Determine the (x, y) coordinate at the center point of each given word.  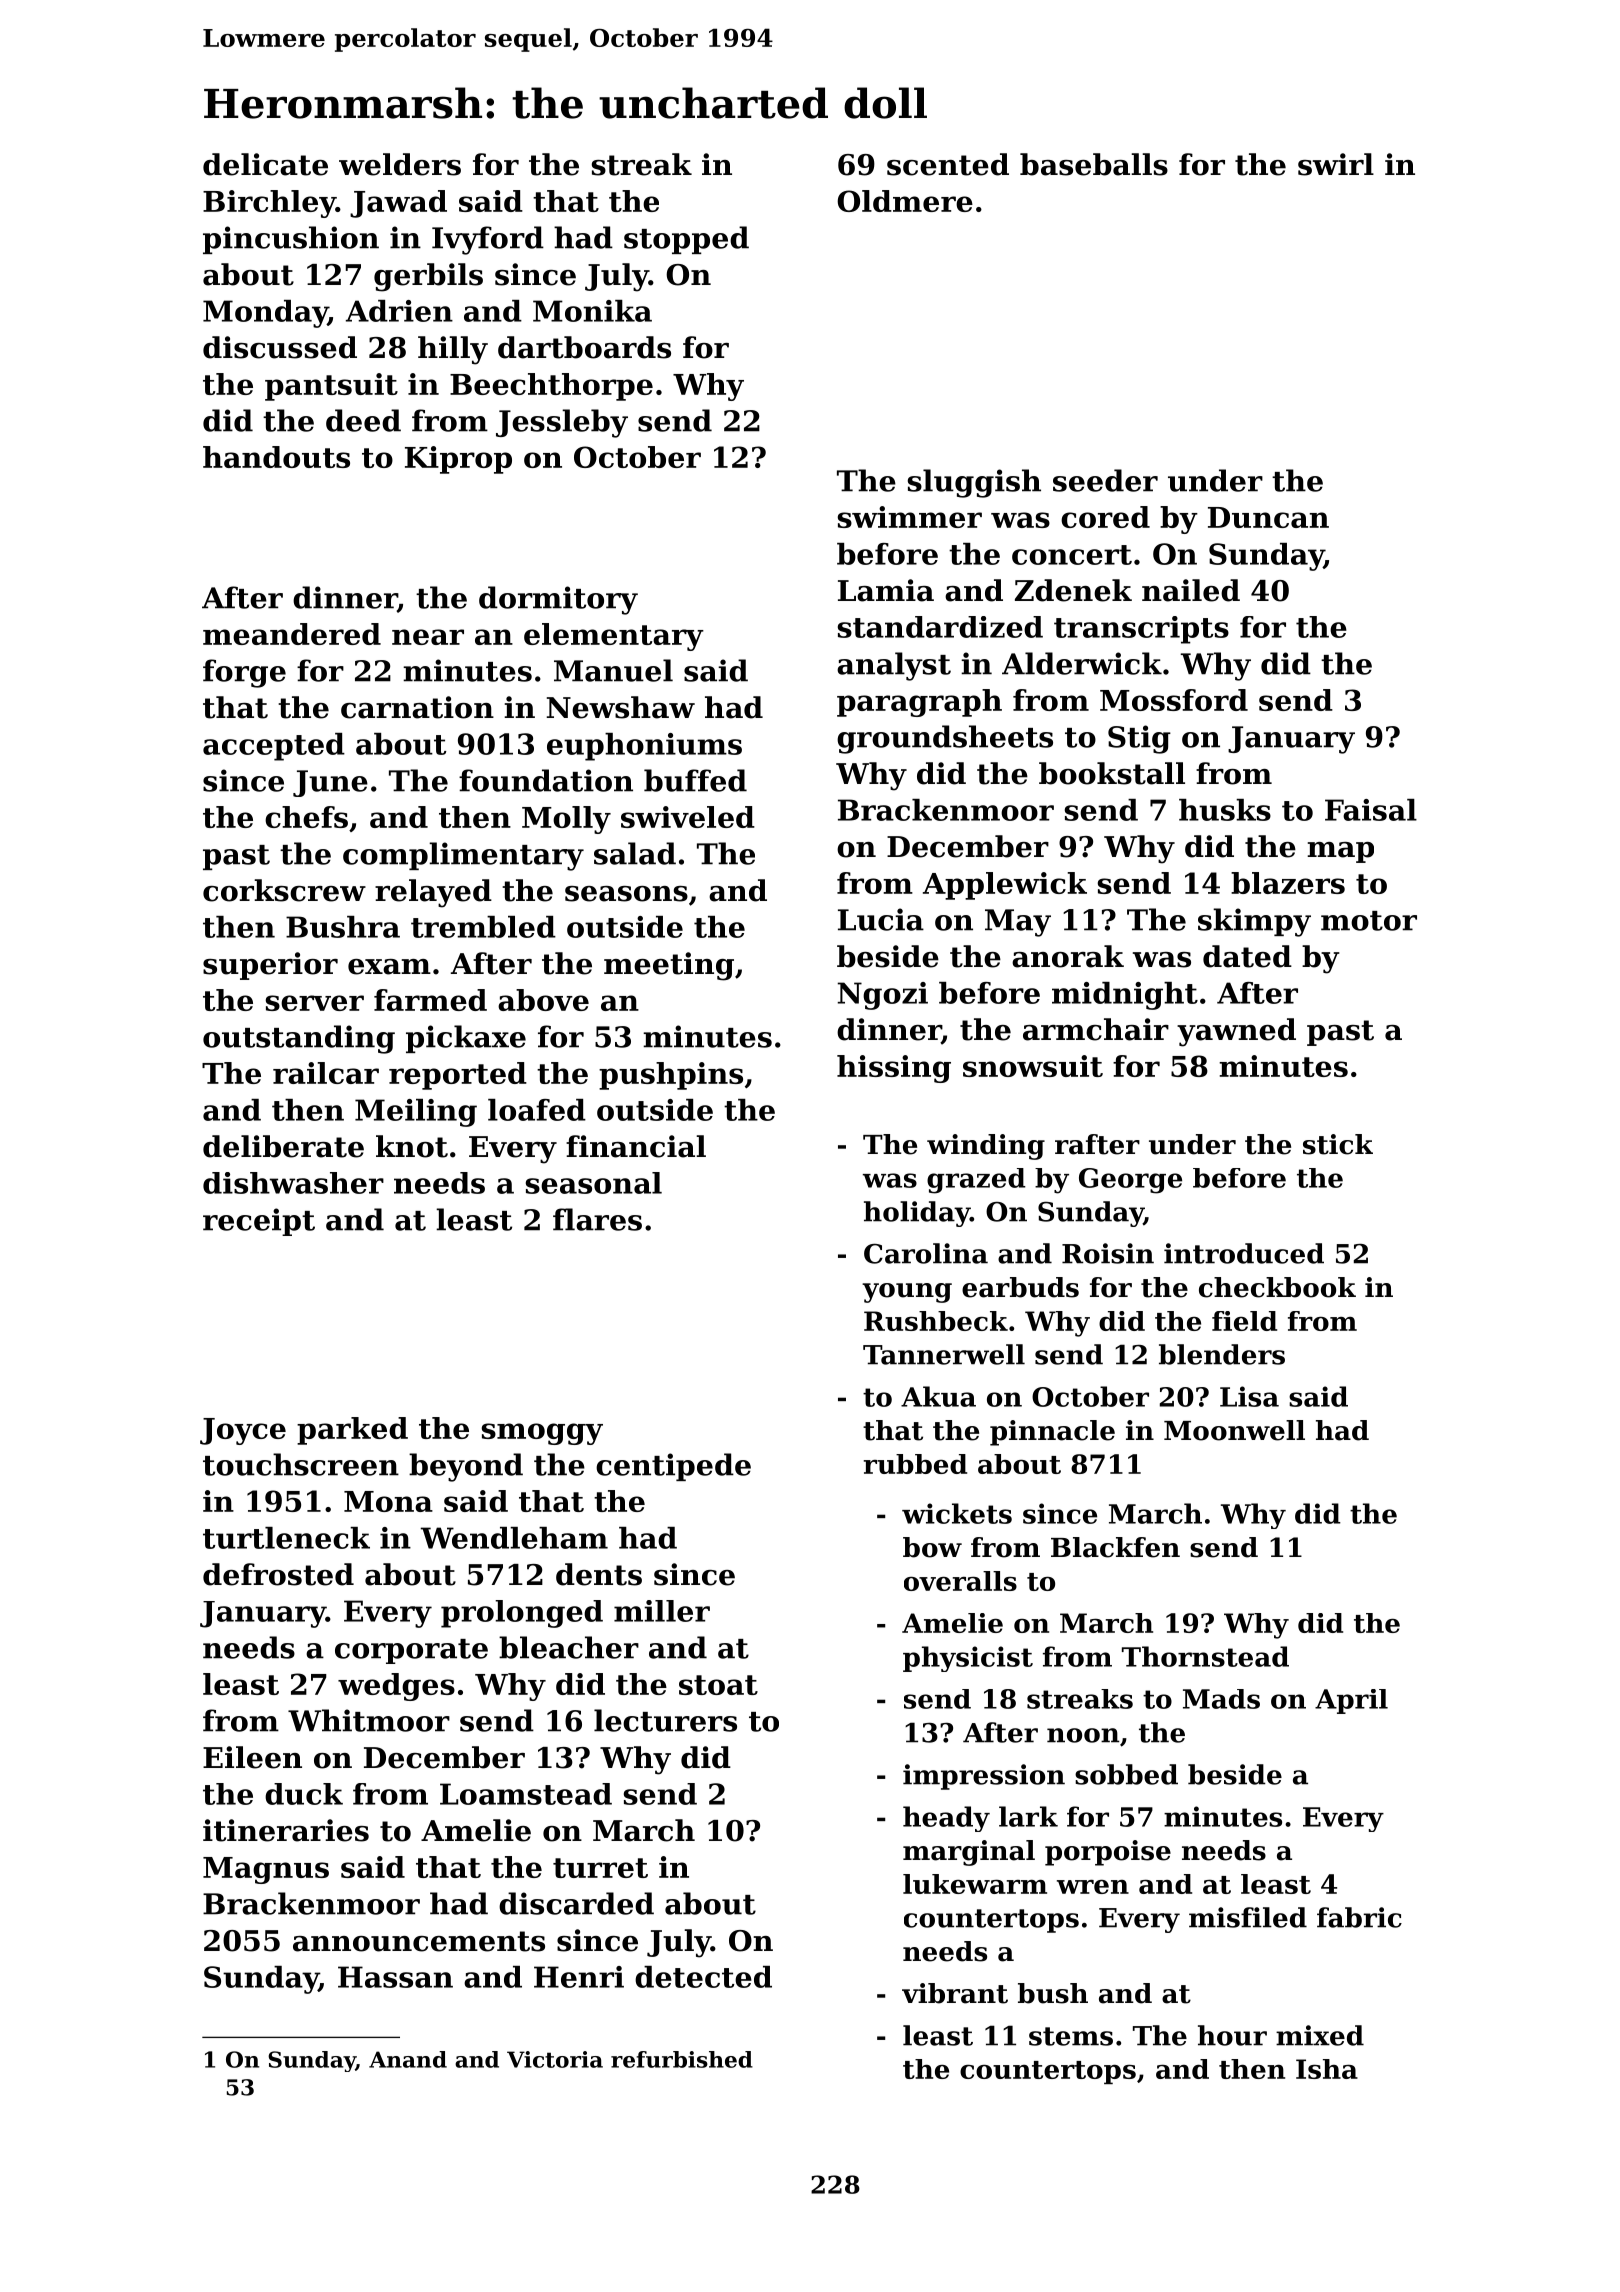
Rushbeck (936, 1321)
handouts (276, 457)
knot (412, 1146)
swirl (1336, 164)
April (1351, 1701)
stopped (686, 240)
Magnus (266, 1870)
